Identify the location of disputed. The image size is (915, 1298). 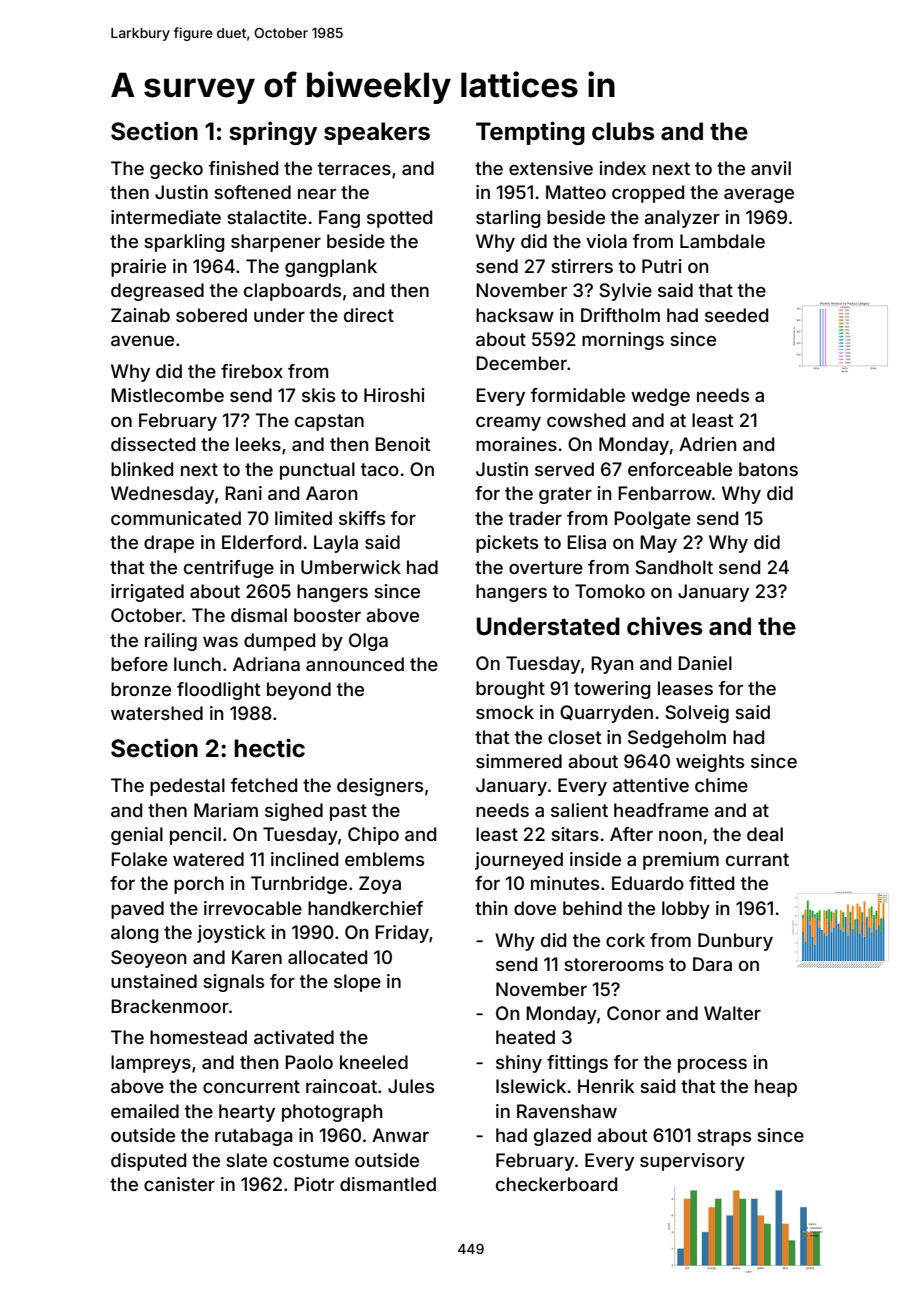
(148, 1162).
